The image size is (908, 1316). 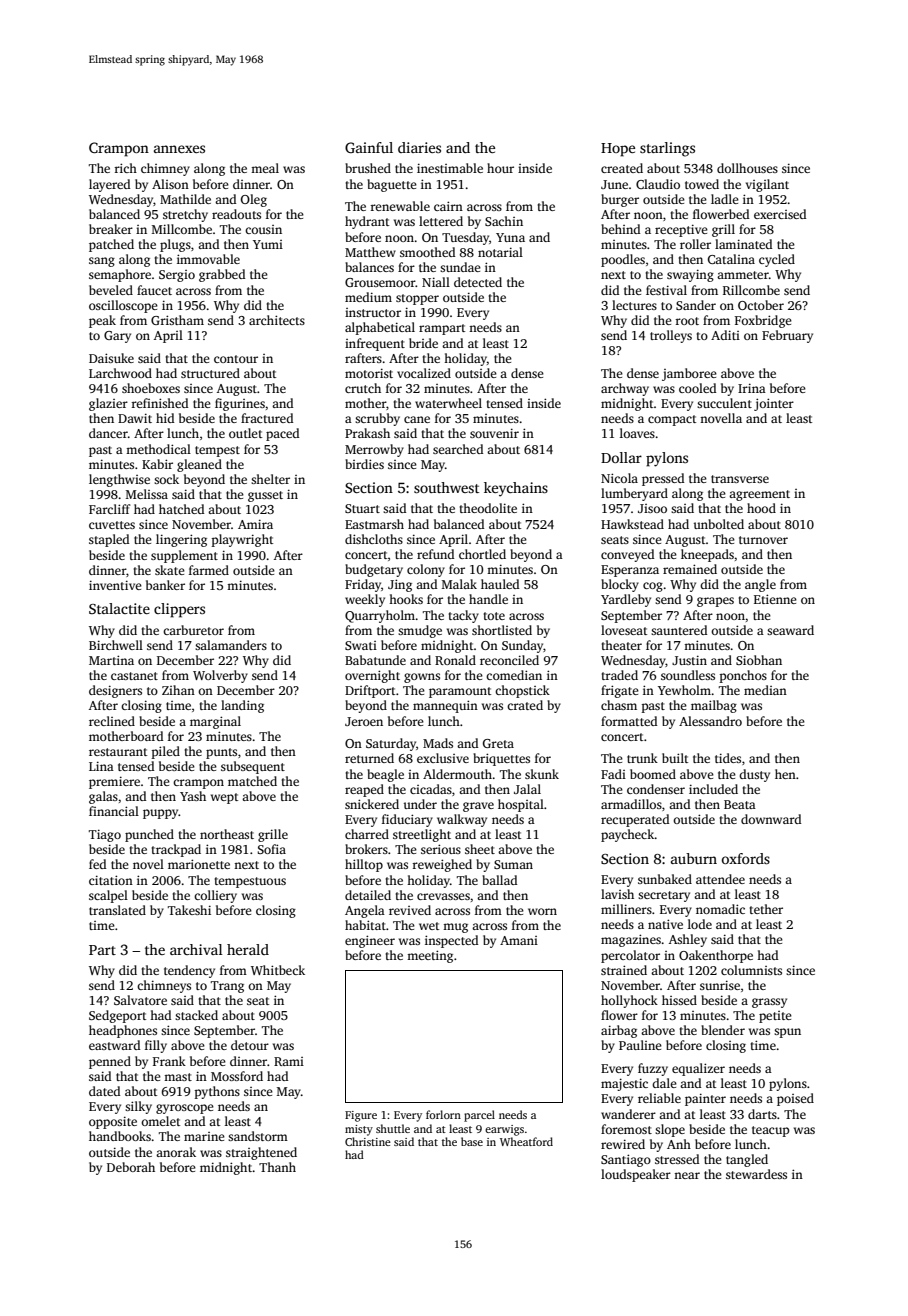 I want to click on Wolverby, so click(x=220, y=676).
